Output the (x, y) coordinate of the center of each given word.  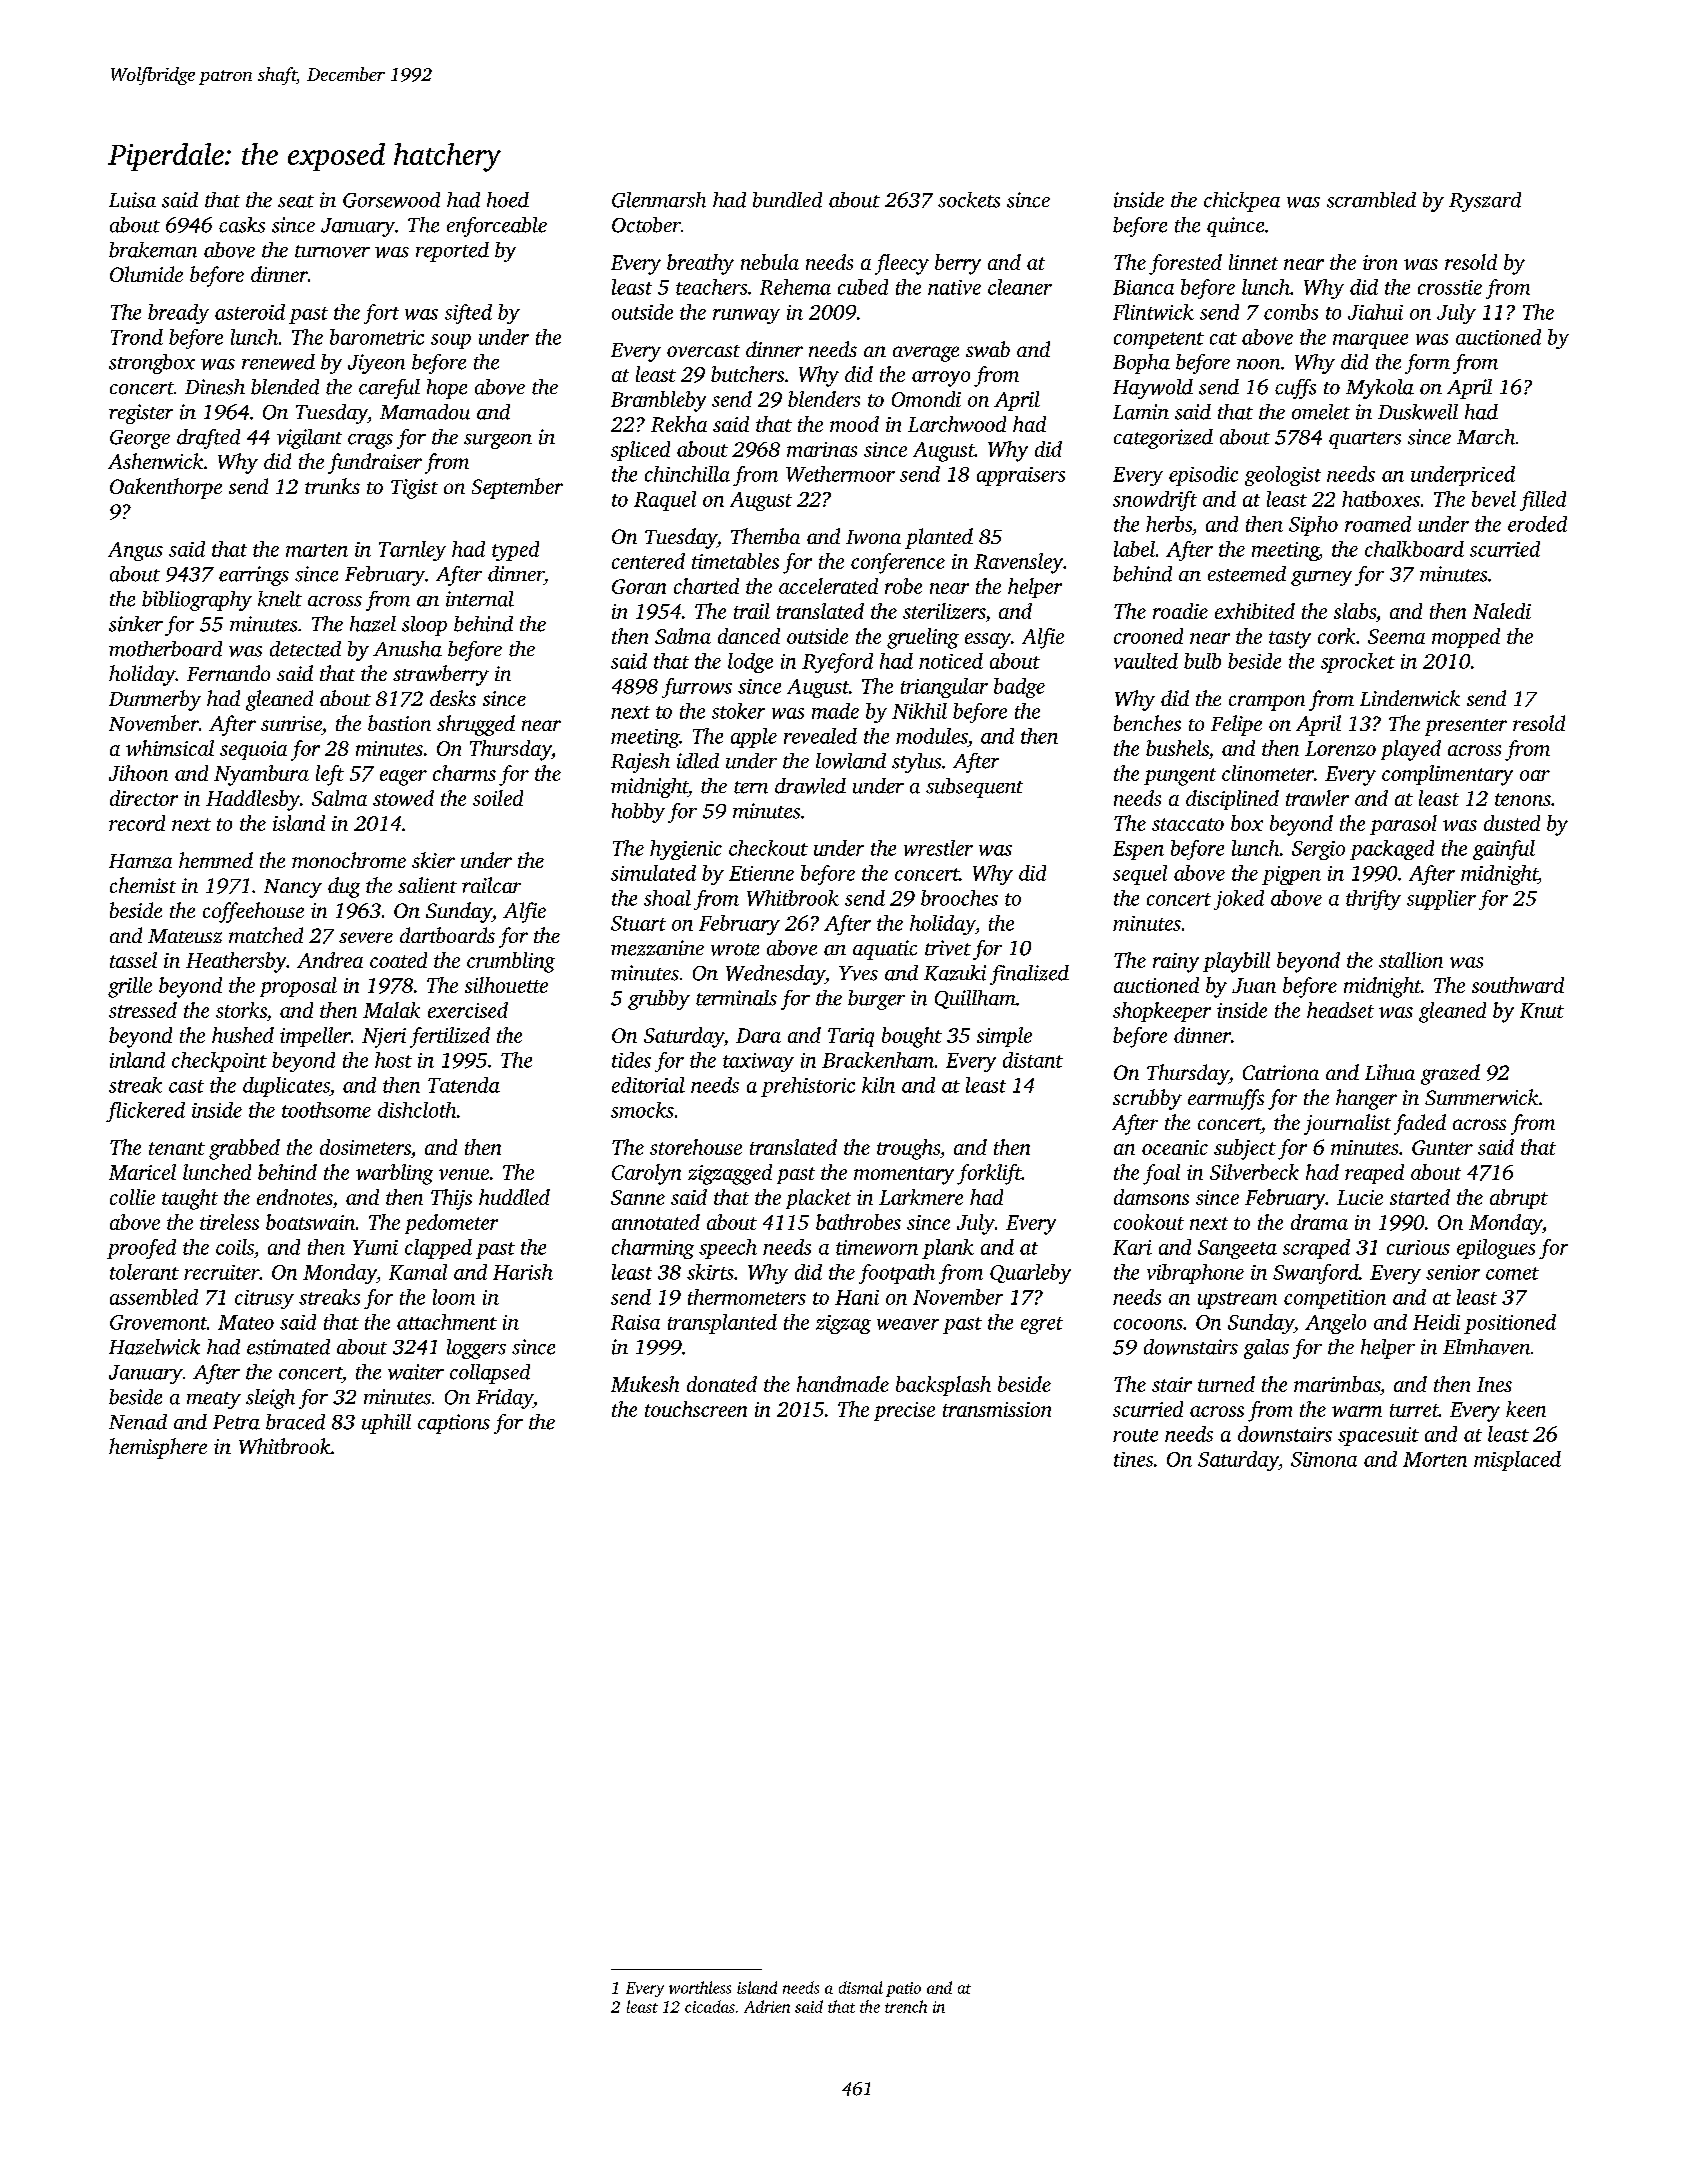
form (1427, 364)
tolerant (144, 1272)
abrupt (1519, 1199)
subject (1245, 1149)
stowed (403, 798)
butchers (747, 374)
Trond (137, 337)
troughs (908, 1149)
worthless (700, 1987)
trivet (948, 948)
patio (903, 1989)
